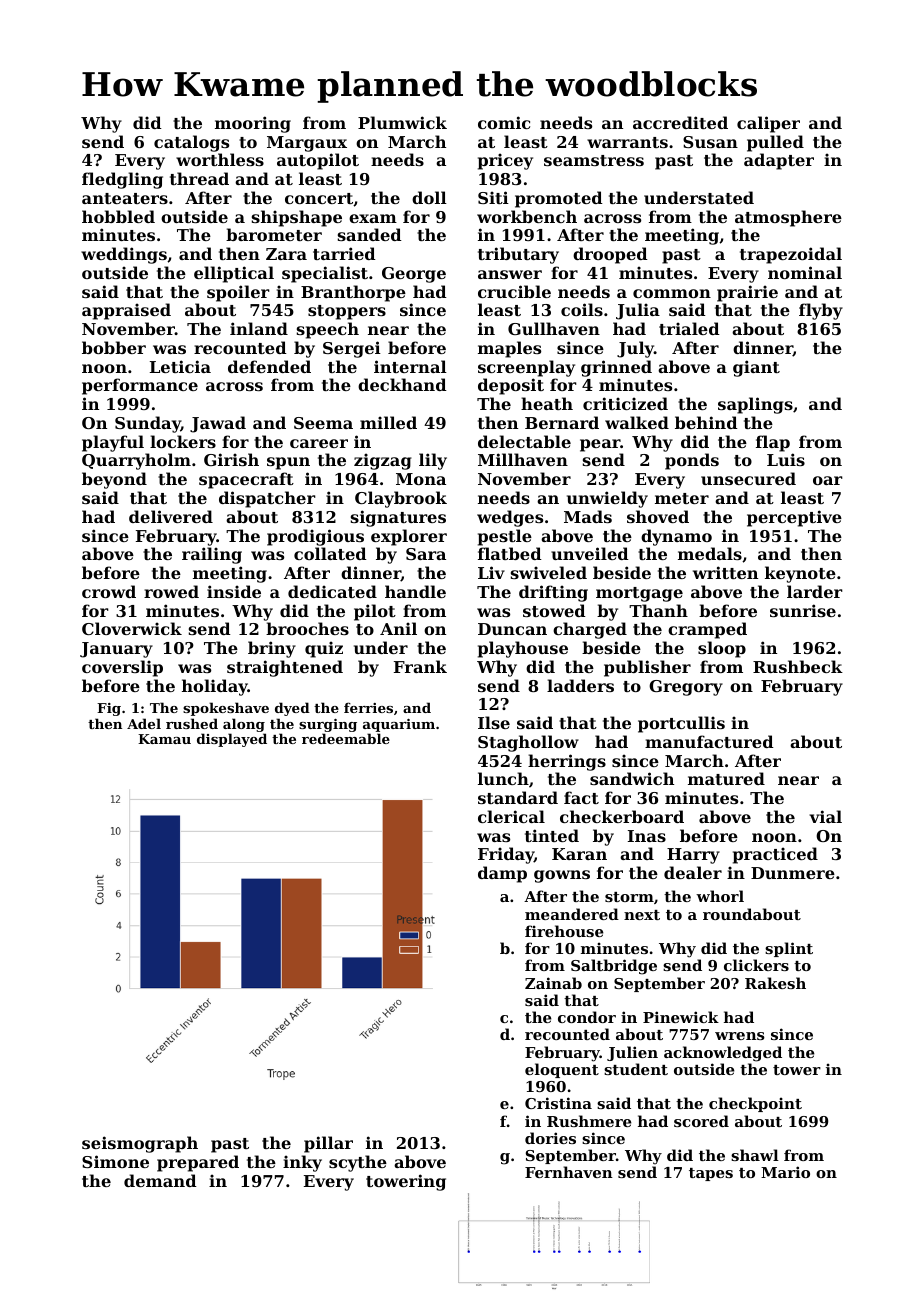  What do you see at coordinates (547, 403) in the screenshot?
I see `heath` at bounding box center [547, 403].
